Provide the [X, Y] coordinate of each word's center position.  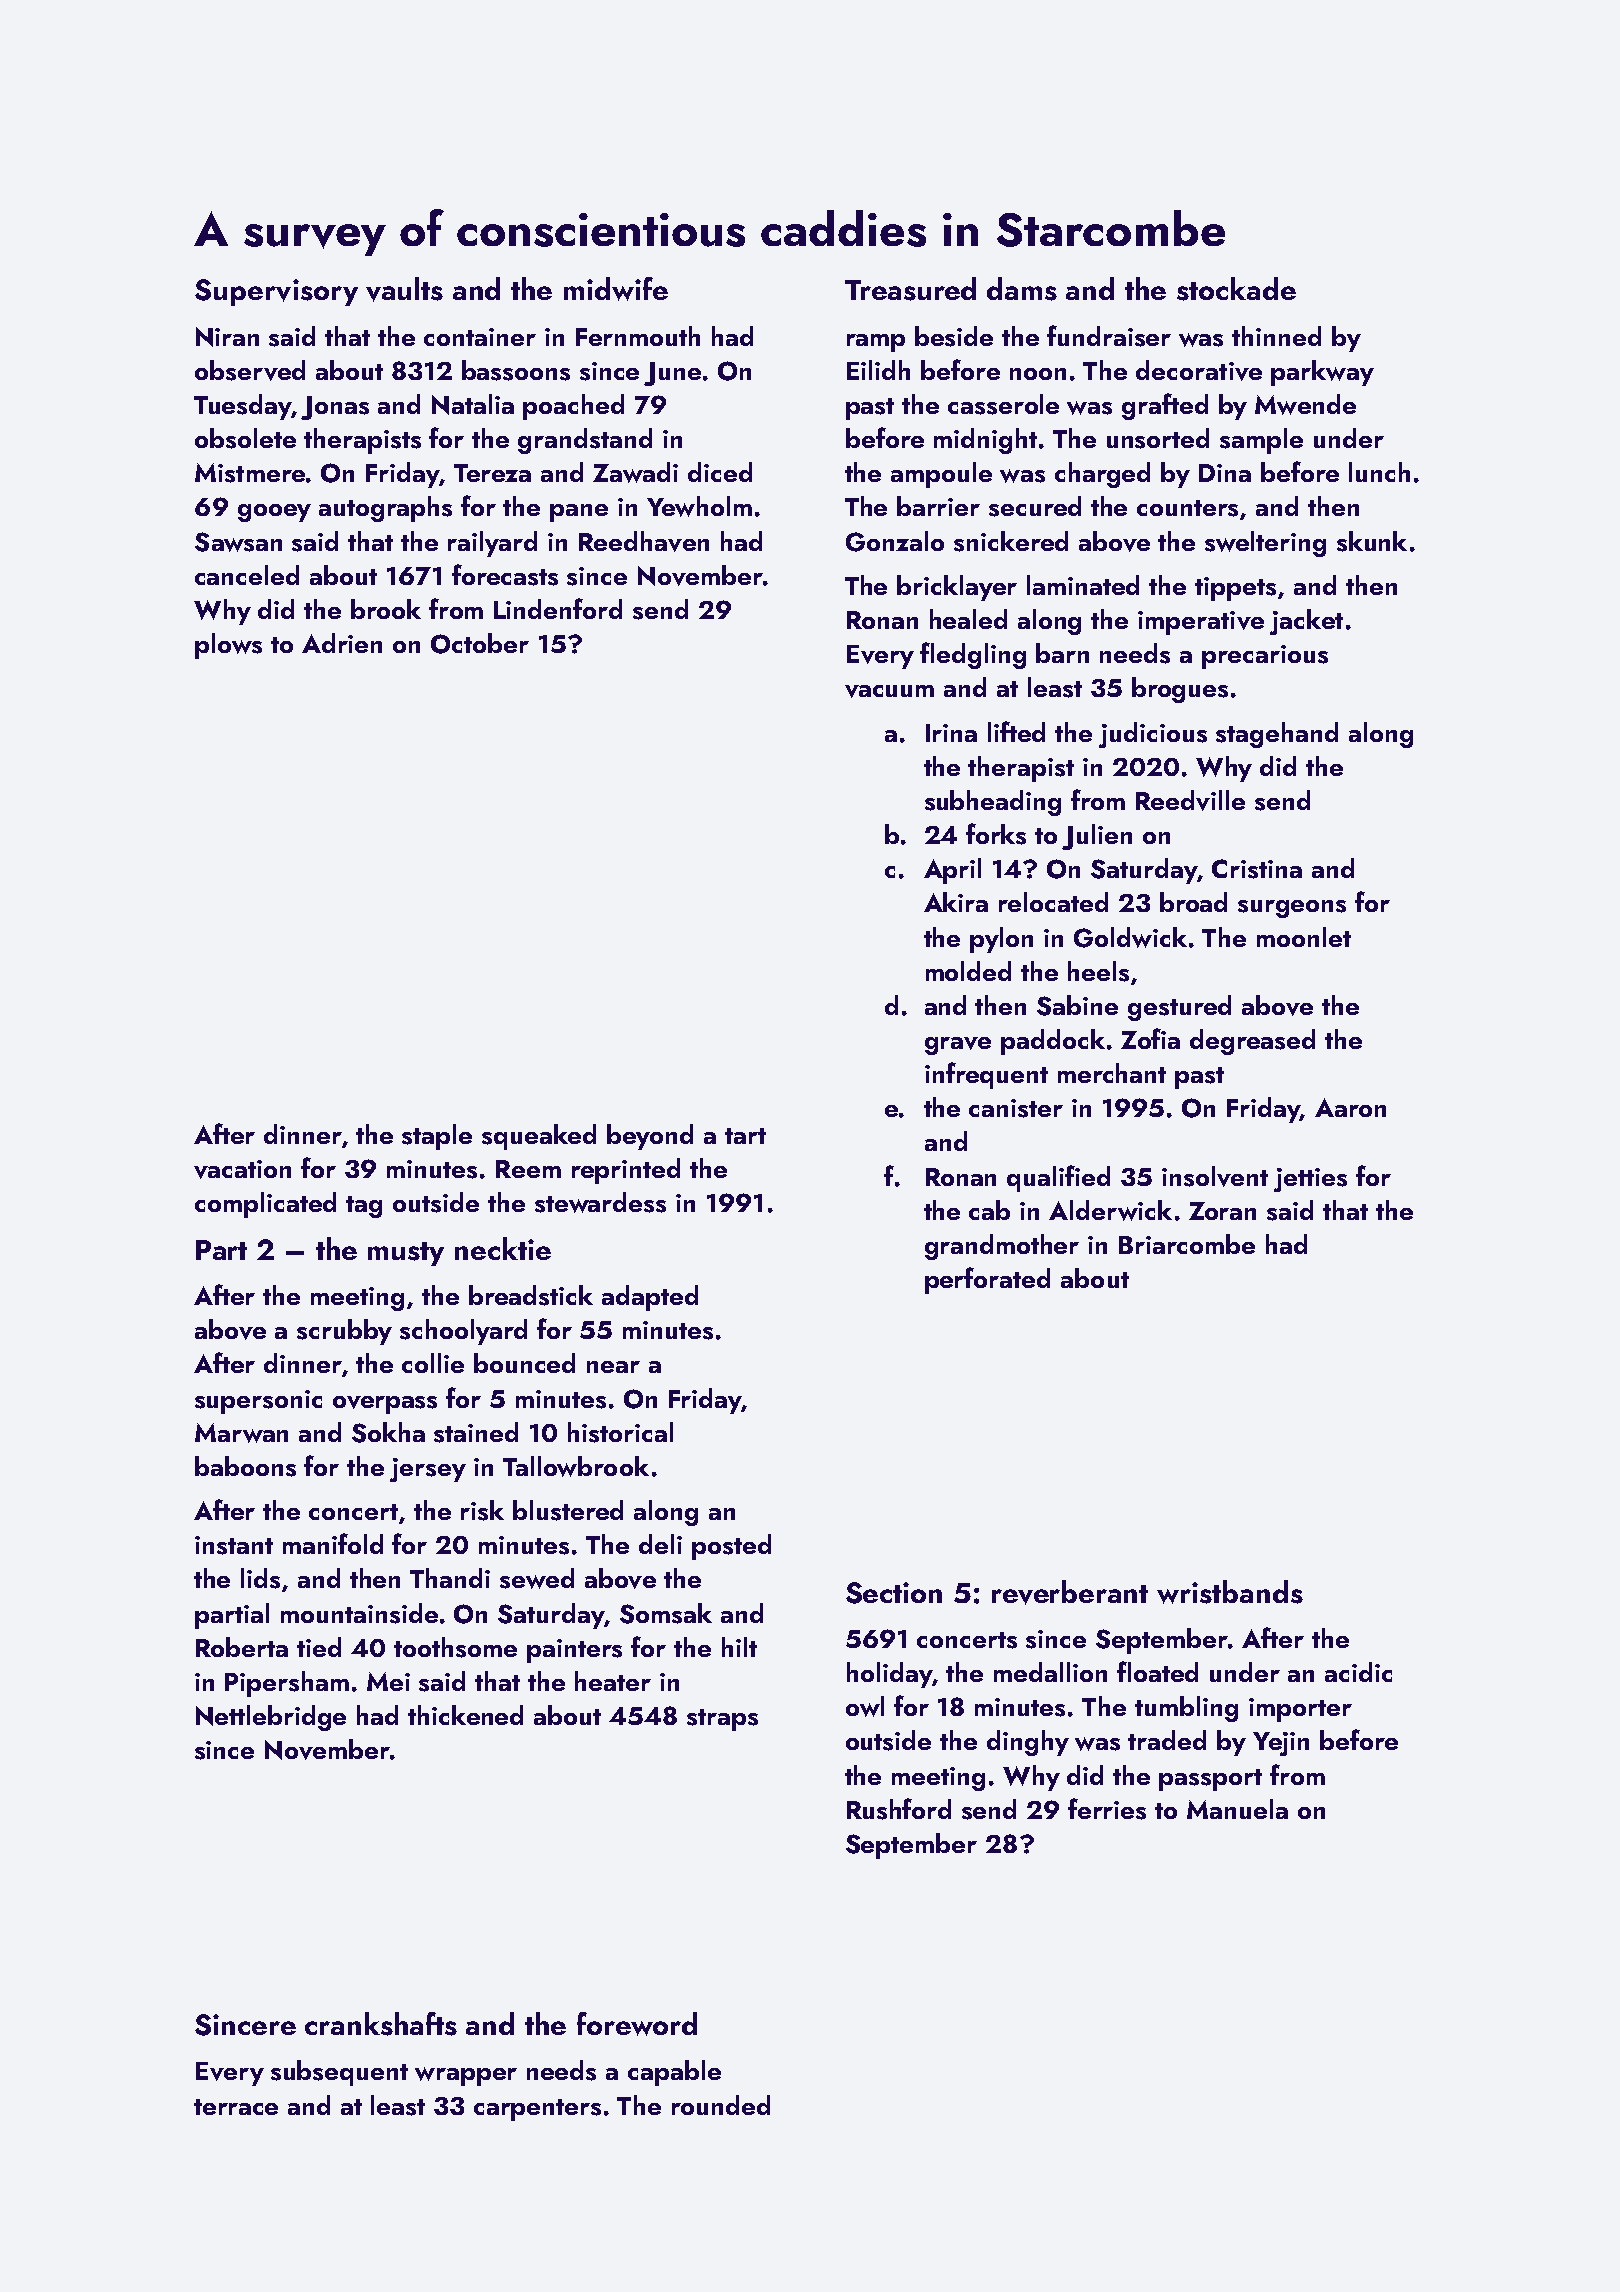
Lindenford [558, 608]
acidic [1358, 1672]
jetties [1310, 1180]
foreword [637, 2024]
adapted [650, 1298]
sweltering [1265, 544]
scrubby [344, 1332]
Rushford [899, 1809]
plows [228, 646]
